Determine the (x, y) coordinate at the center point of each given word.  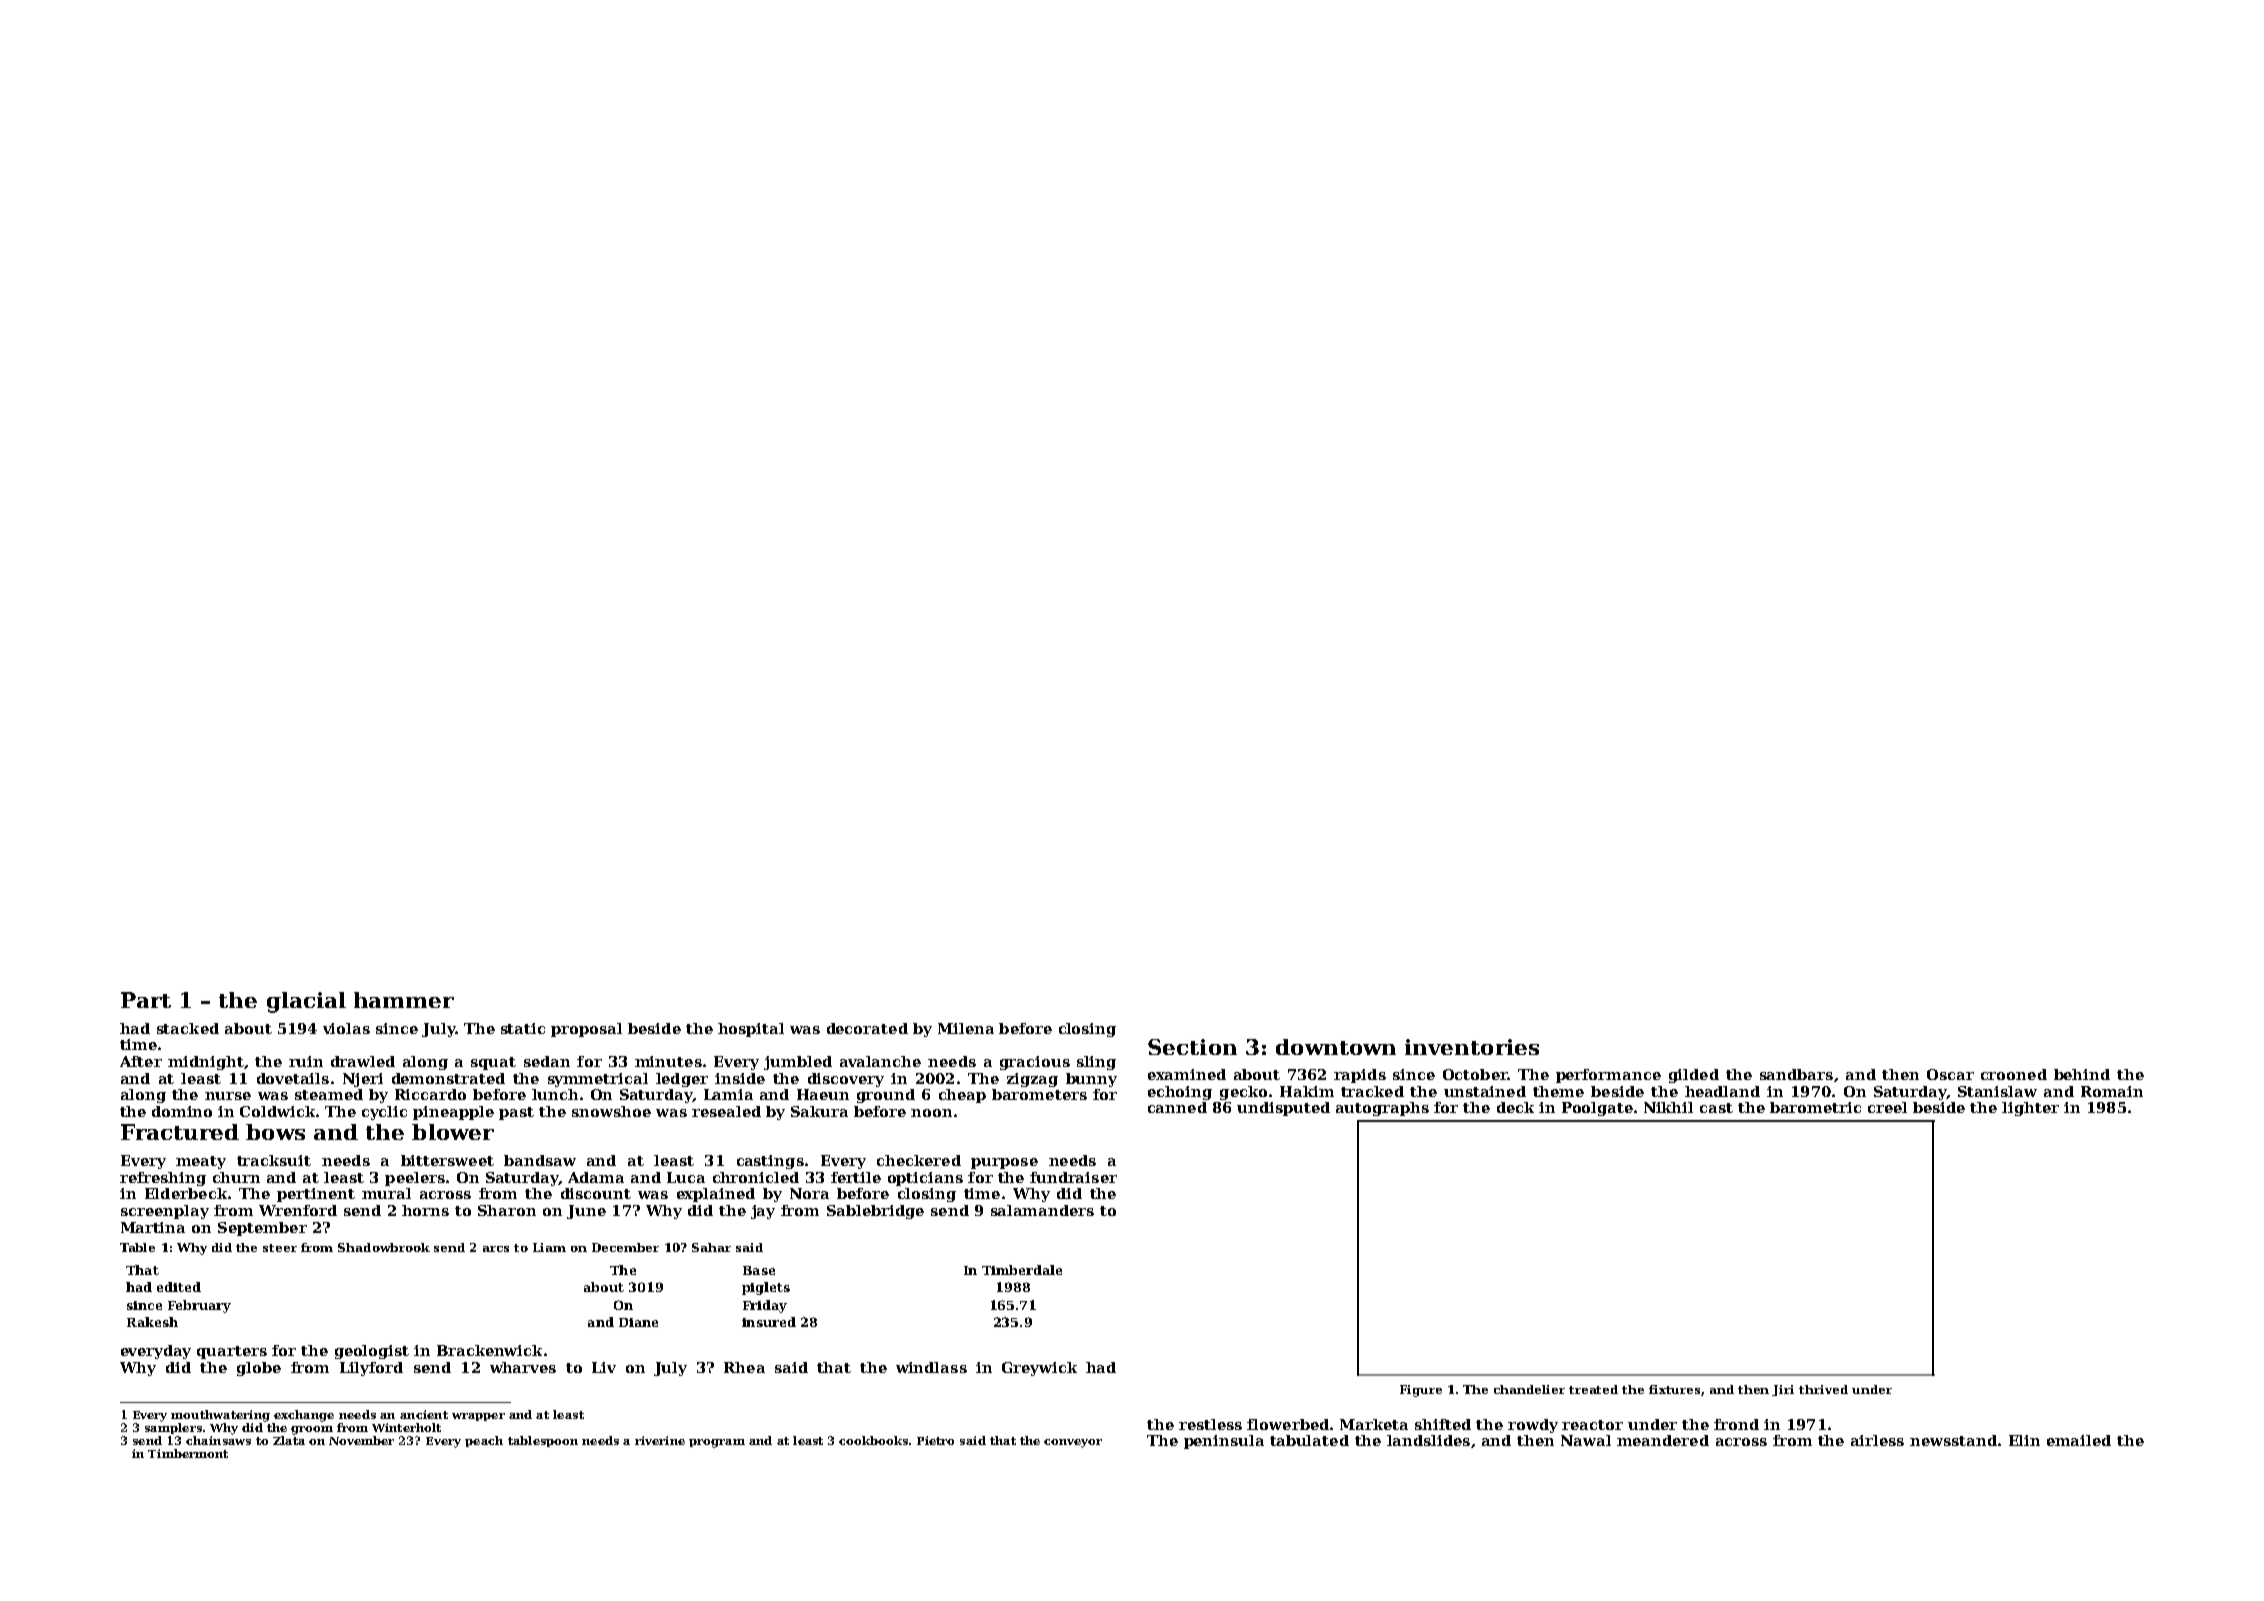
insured (769, 1322)
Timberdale (1022, 1270)
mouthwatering (220, 1416)
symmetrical (598, 1080)
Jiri (1783, 1390)
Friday (765, 1306)
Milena (966, 1028)
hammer (404, 1000)
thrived (1823, 1389)
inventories (1472, 1047)
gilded (1694, 1076)
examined (1187, 1074)
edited (179, 1287)
